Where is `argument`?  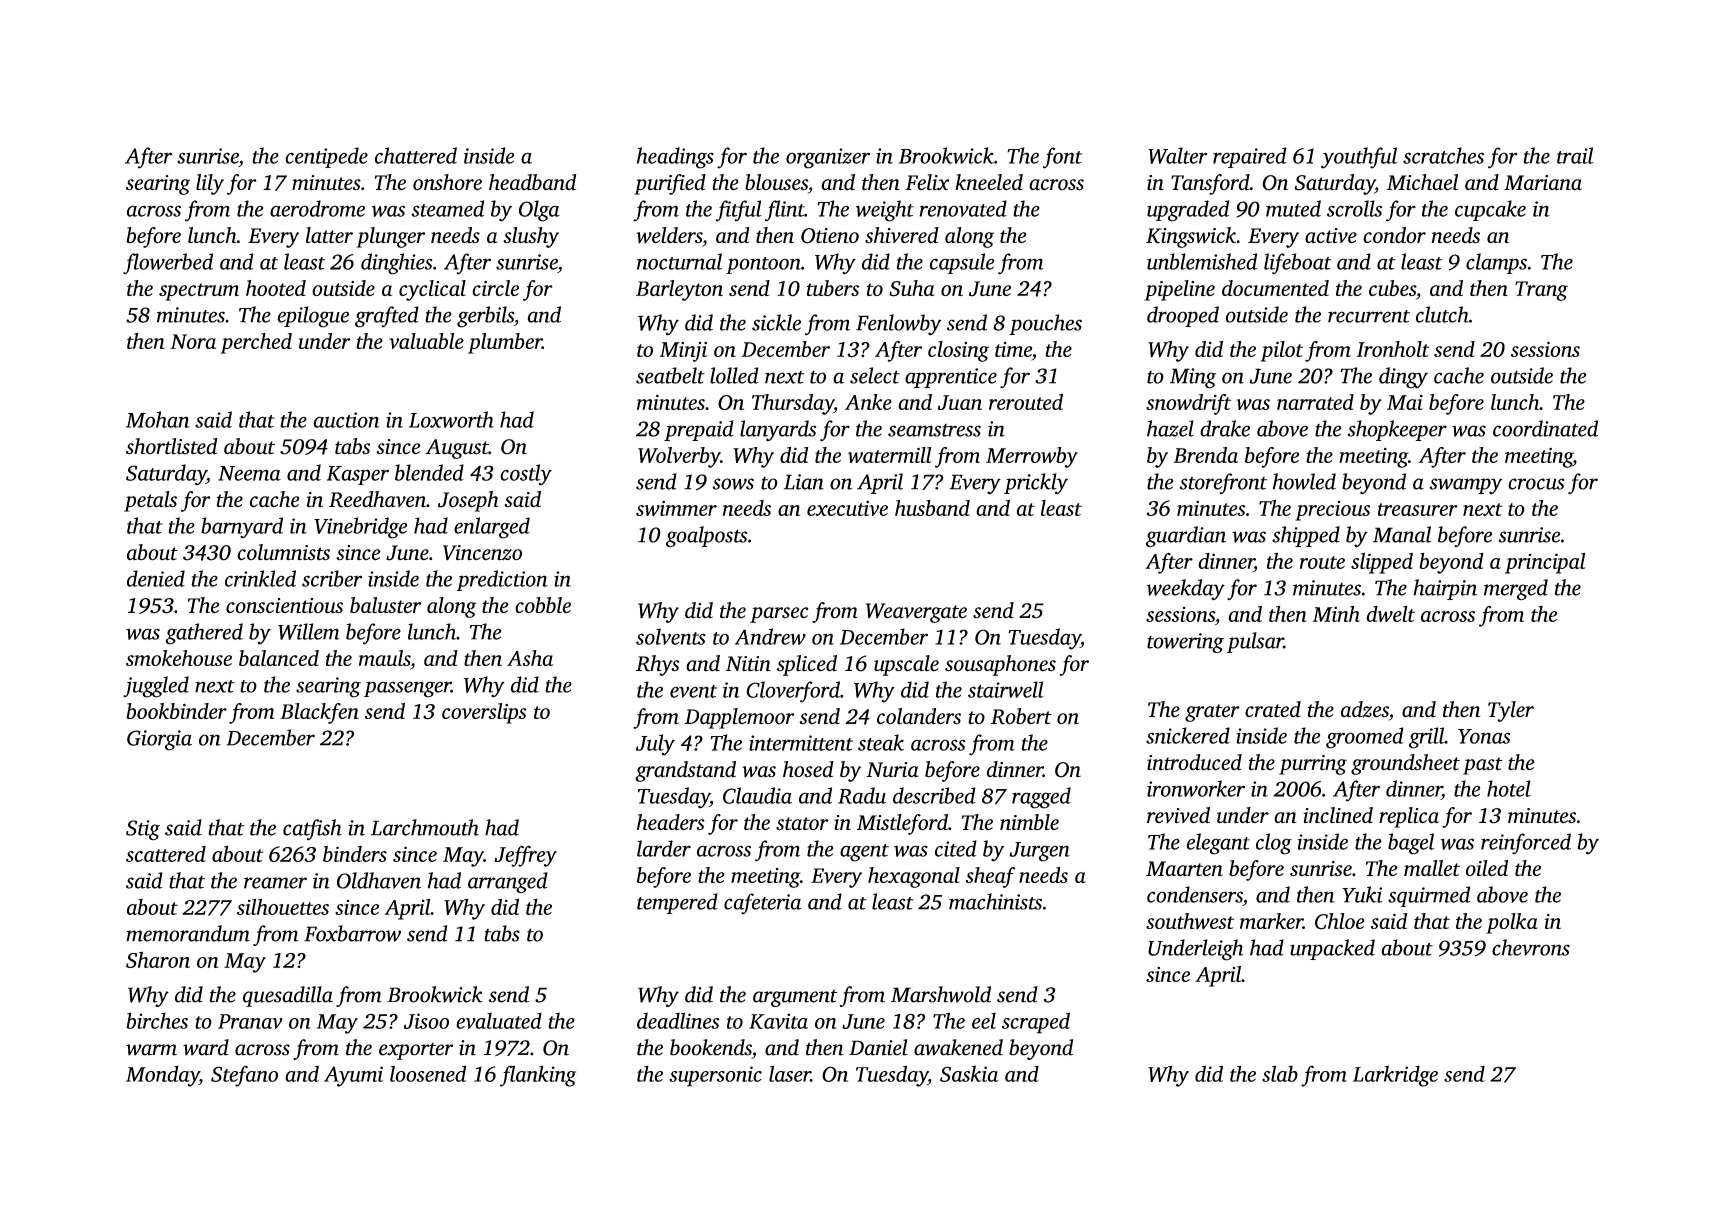 argument is located at coordinates (795, 998).
